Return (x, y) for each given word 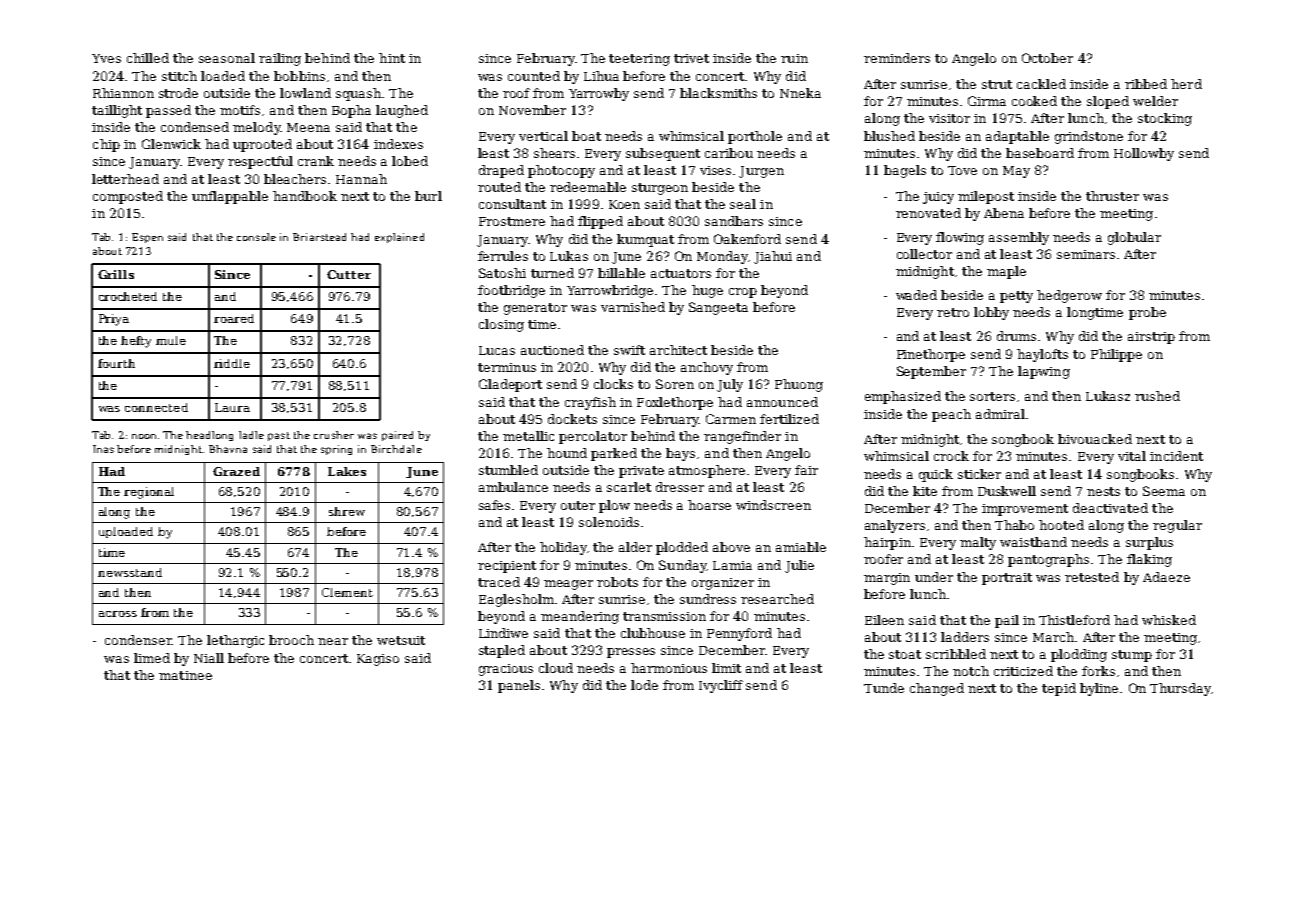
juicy (938, 198)
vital (1132, 456)
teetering (639, 60)
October (1047, 58)
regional (149, 493)
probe (1147, 313)
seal (743, 204)
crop (743, 293)
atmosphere (707, 471)
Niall (209, 658)
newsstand (130, 572)
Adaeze (1166, 577)
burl (428, 196)
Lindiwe (503, 633)
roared (234, 318)
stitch (179, 76)
